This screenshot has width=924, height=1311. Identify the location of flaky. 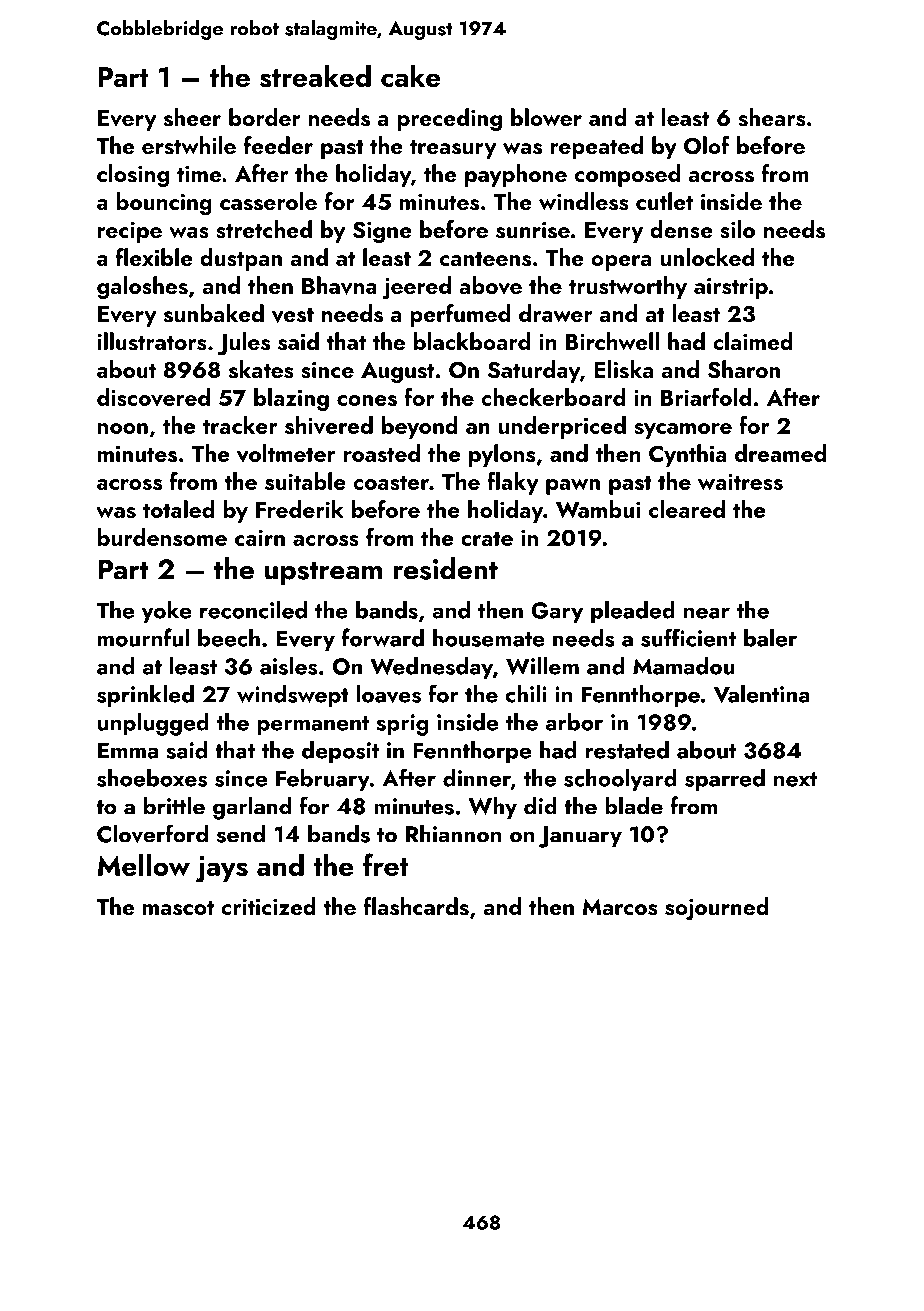
(512, 483).
